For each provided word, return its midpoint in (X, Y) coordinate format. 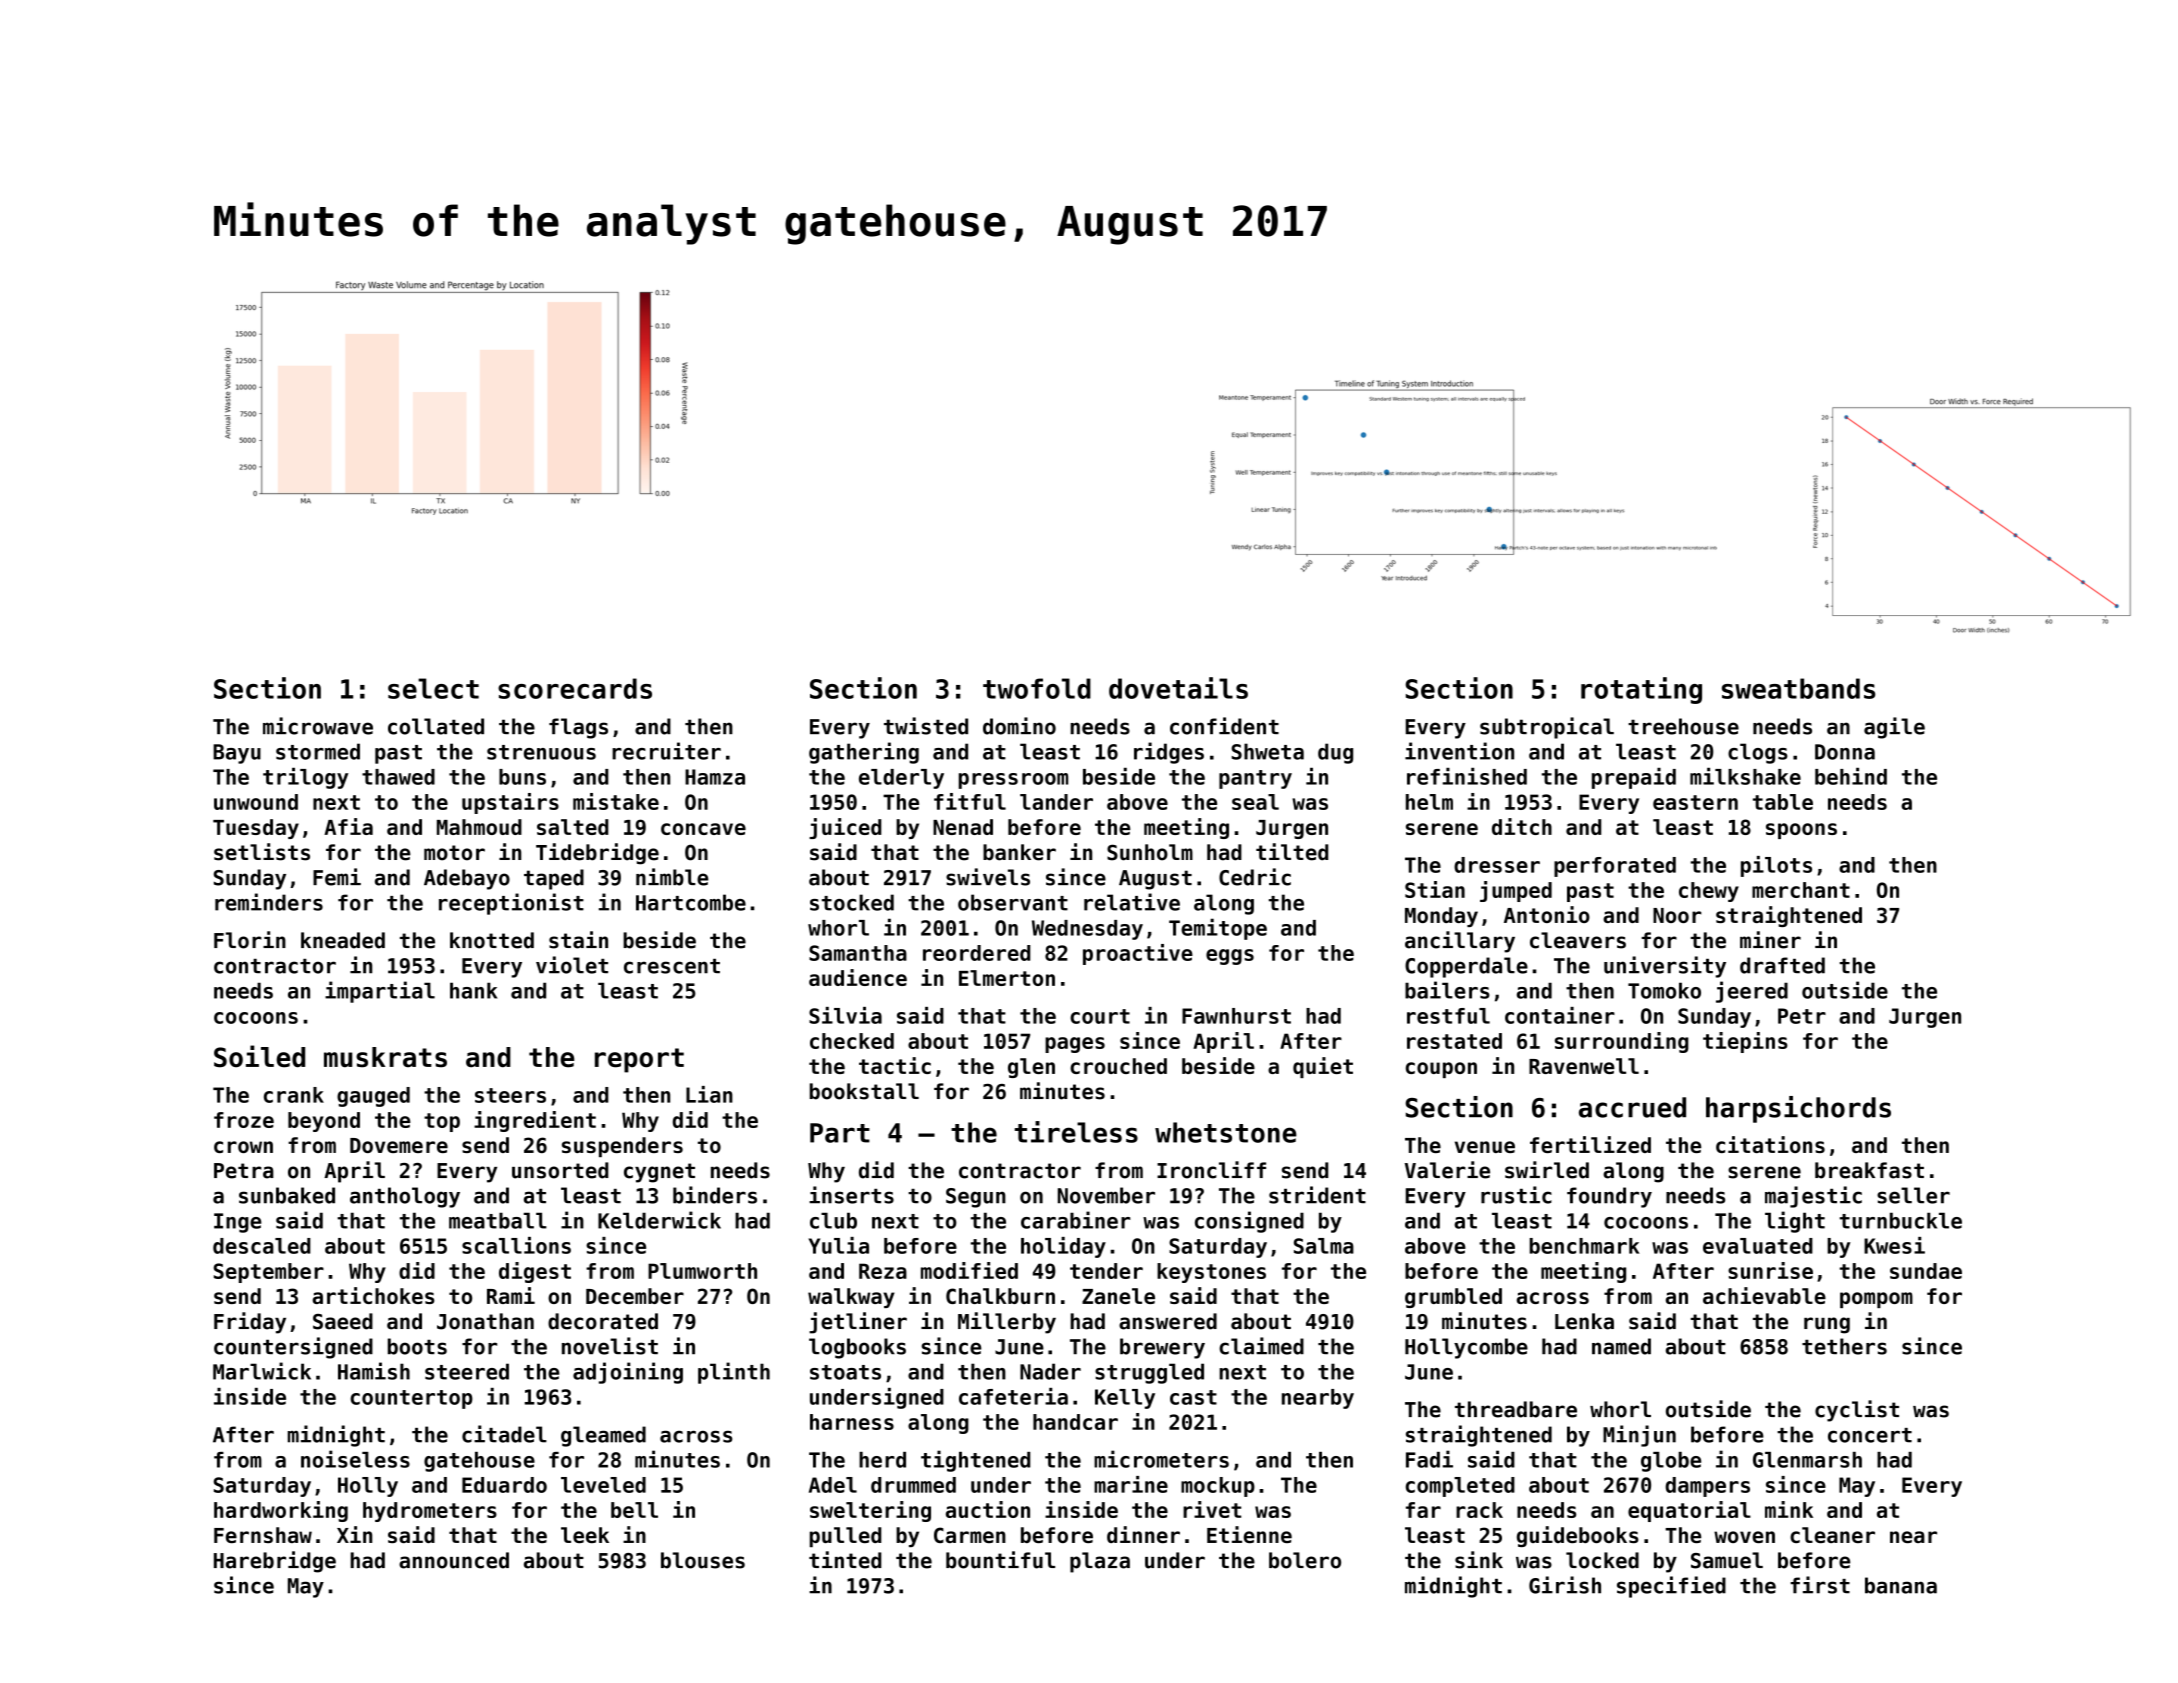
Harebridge (275, 1562)
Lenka (1584, 1321)
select (433, 688)
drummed (913, 1485)
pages (1075, 1045)
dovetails (1178, 688)
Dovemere (399, 1145)
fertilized (1590, 1144)
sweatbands (1799, 688)
